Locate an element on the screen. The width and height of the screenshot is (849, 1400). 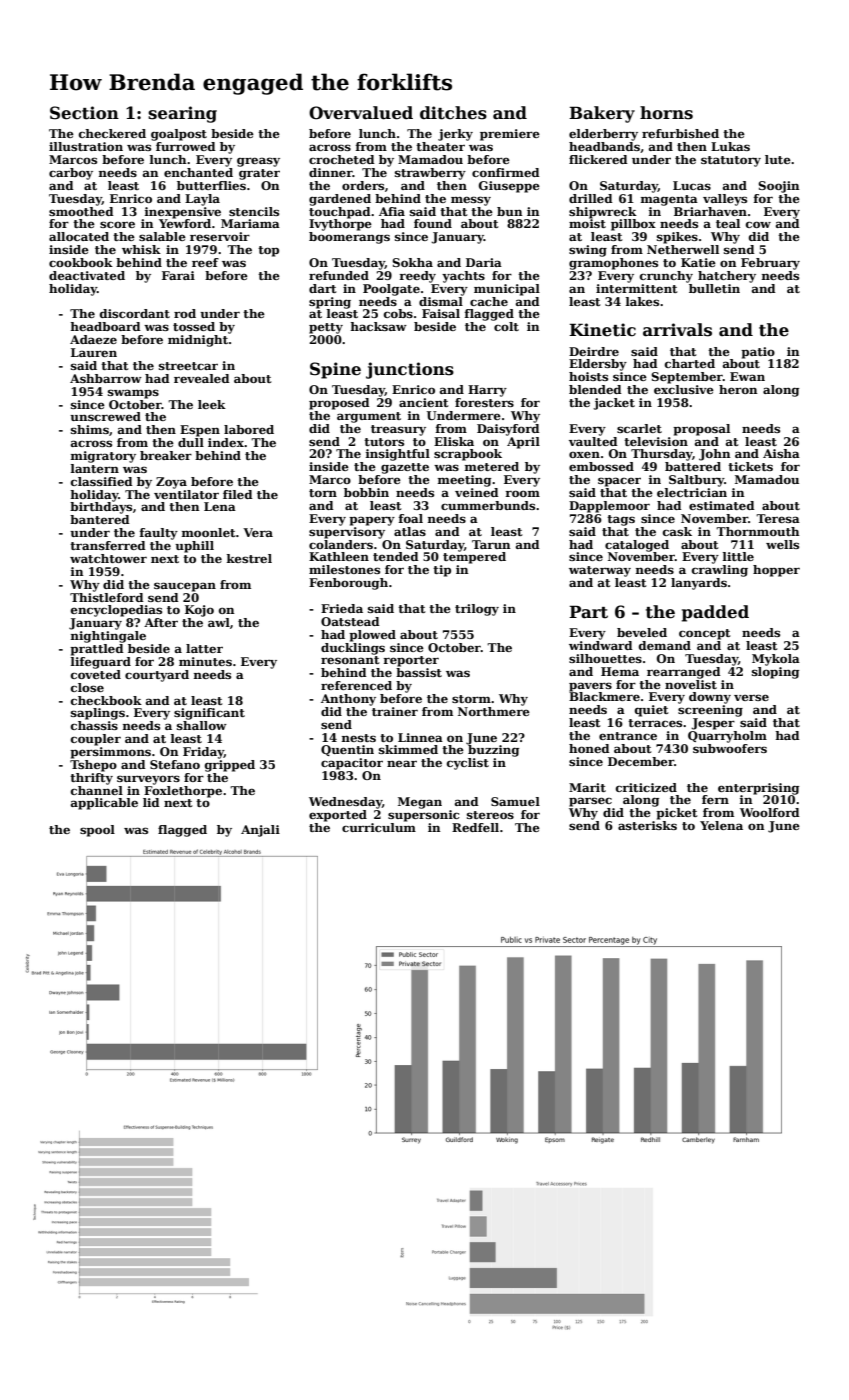
Kojo is located at coordinates (199, 611).
